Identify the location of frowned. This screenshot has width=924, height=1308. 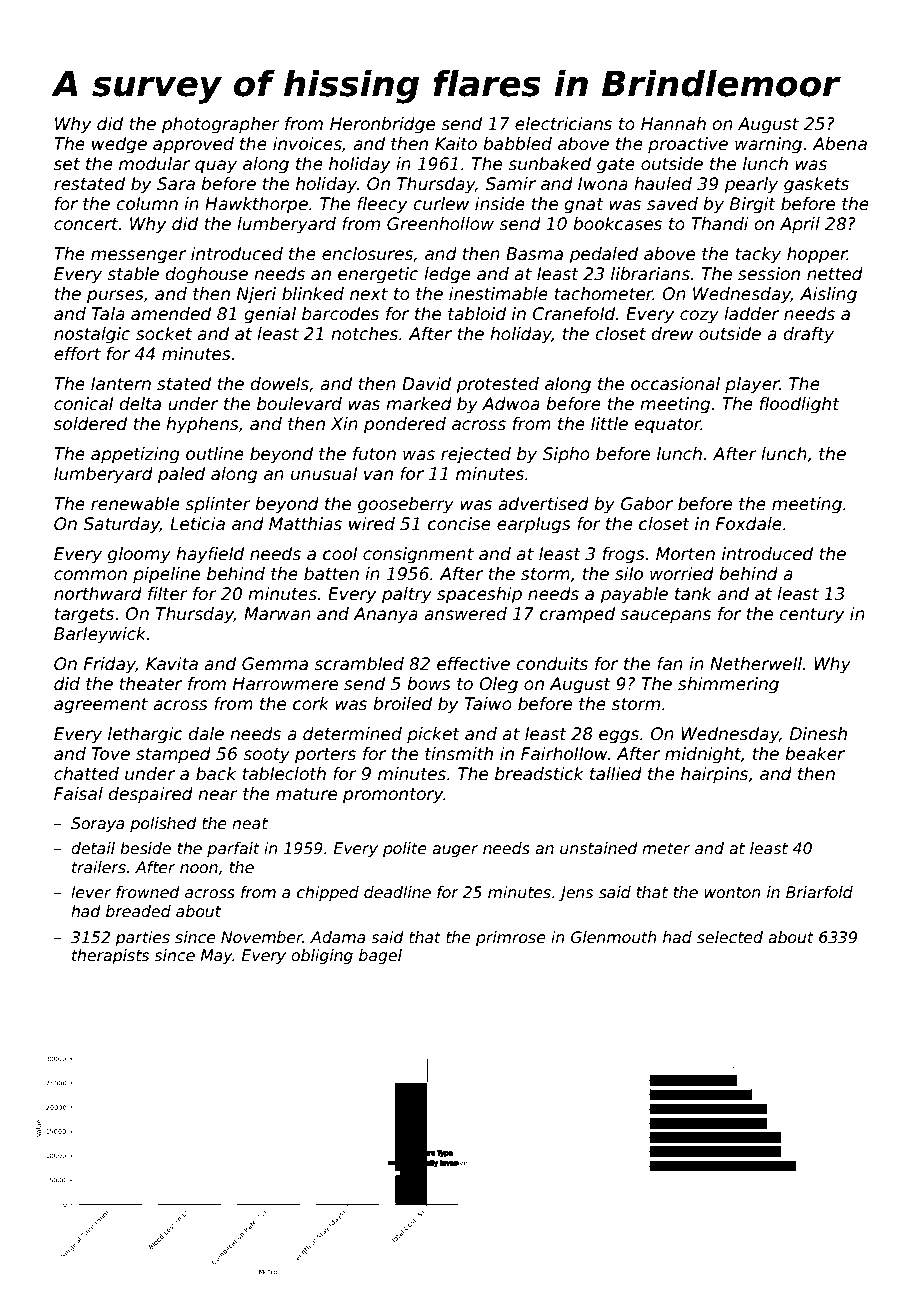
(148, 892).
